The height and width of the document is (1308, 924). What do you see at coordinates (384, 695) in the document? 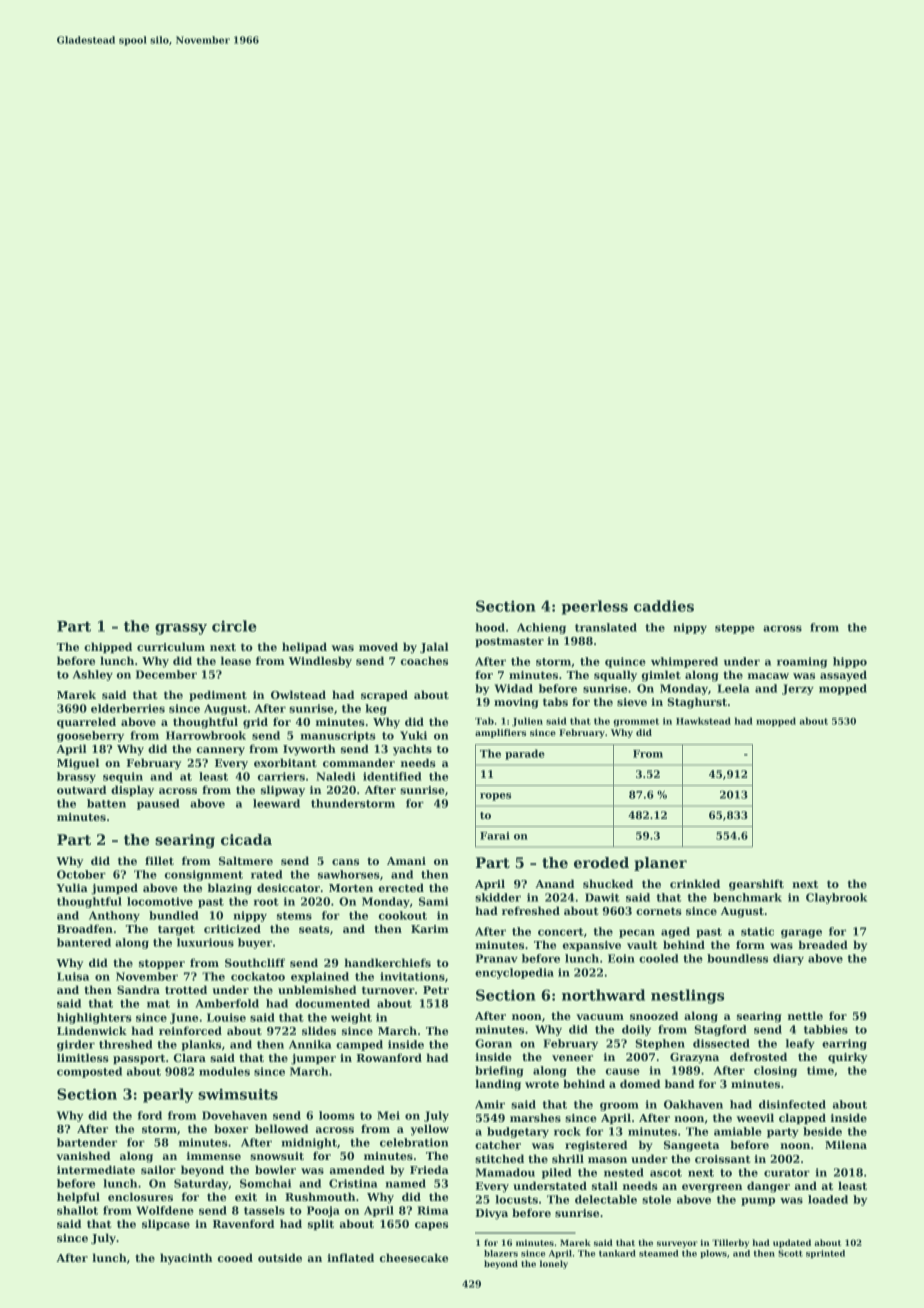
I see `scraped` at bounding box center [384, 695].
